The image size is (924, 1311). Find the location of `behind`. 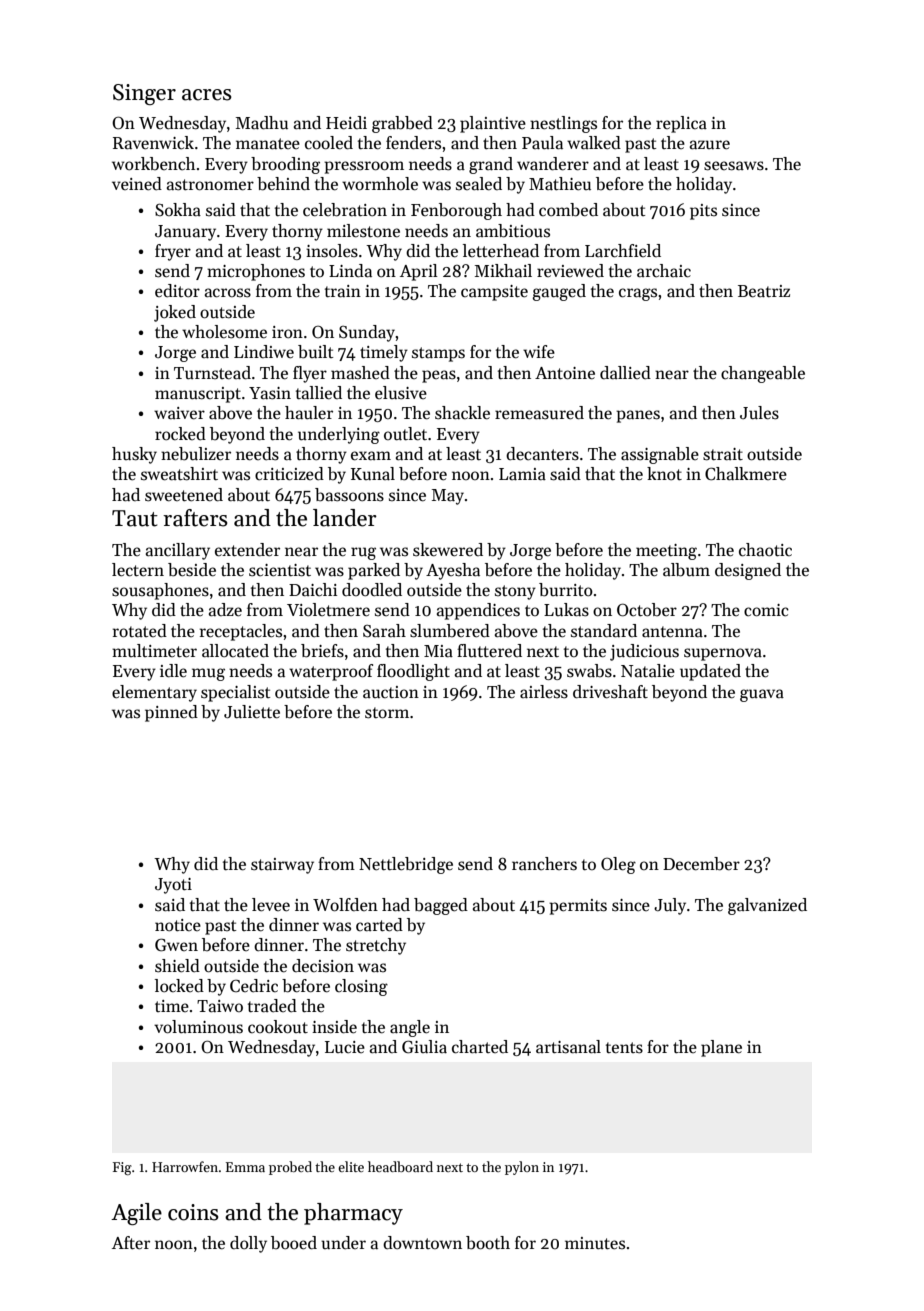

behind is located at coordinates (283, 184).
